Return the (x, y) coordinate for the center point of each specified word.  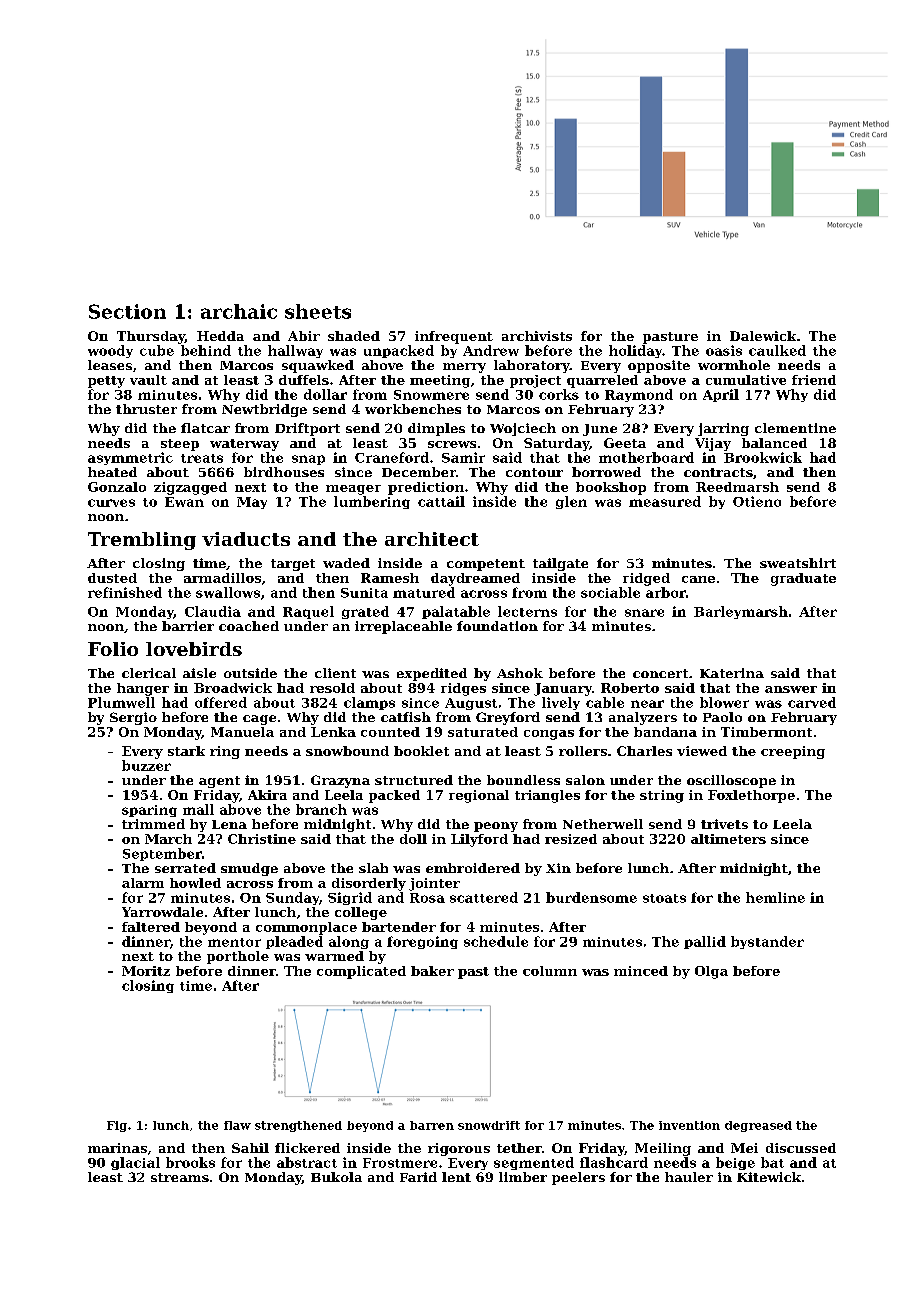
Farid (418, 1177)
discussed (801, 1148)
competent (486, 565)
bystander (767, 942)
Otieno (757, 501)
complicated (361, 972)
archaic (239, 311)
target (293, 565)
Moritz (146, 971)
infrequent (454, 337)
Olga (711, 972)
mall (198, 809)
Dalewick (763, 336)
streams (180, 1177)
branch (321, 809)
